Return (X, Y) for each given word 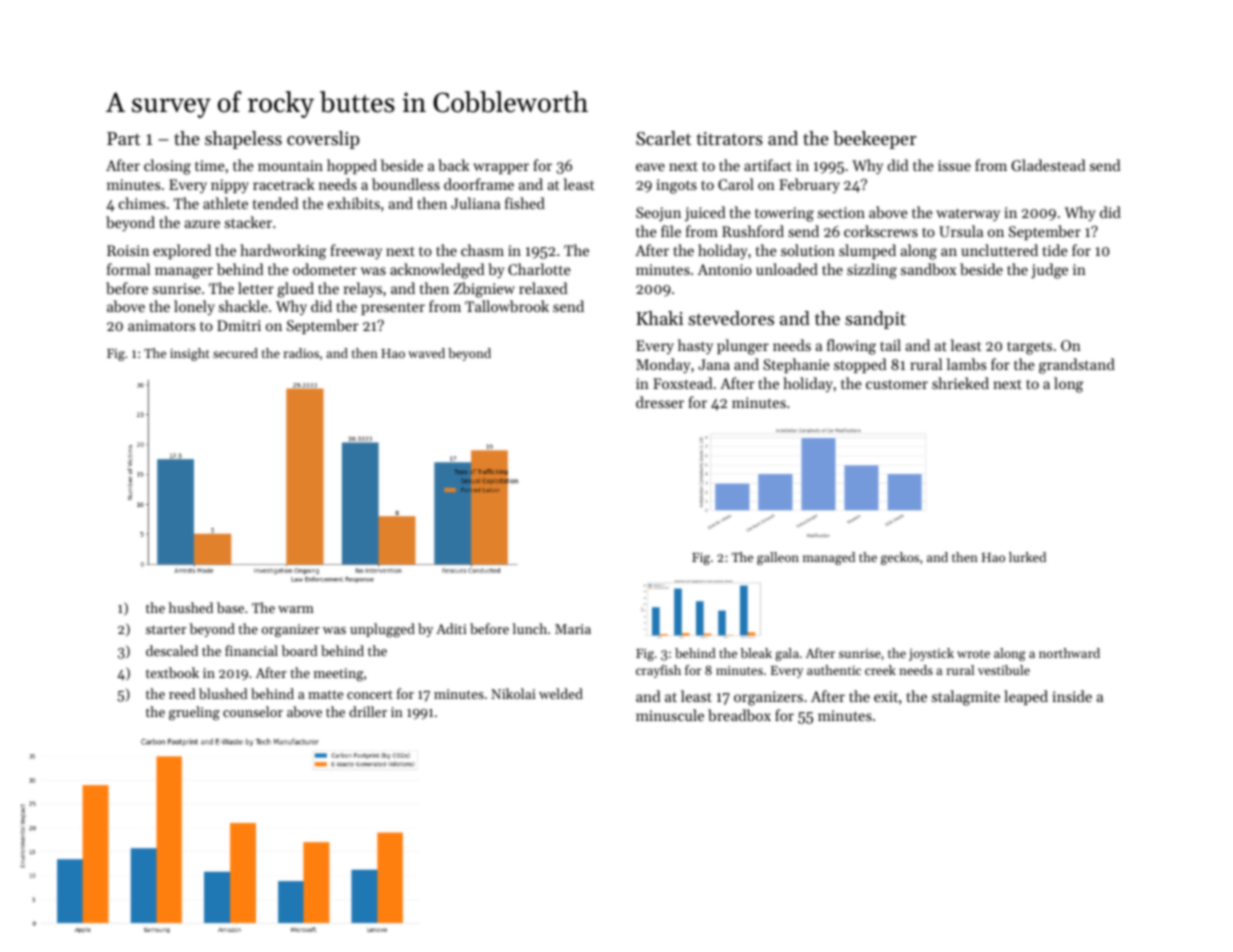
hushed (191, 607)
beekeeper (874, 140)
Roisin (128, 250)
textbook (172, 672)
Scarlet (663, 138)
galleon (778, 558)
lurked (1027, 557)
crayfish (658, 671)
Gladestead (1048, 165)
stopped (860, 365)
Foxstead (682, 383)
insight (190, 354)
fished (525, 203)
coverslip (323, 140)
